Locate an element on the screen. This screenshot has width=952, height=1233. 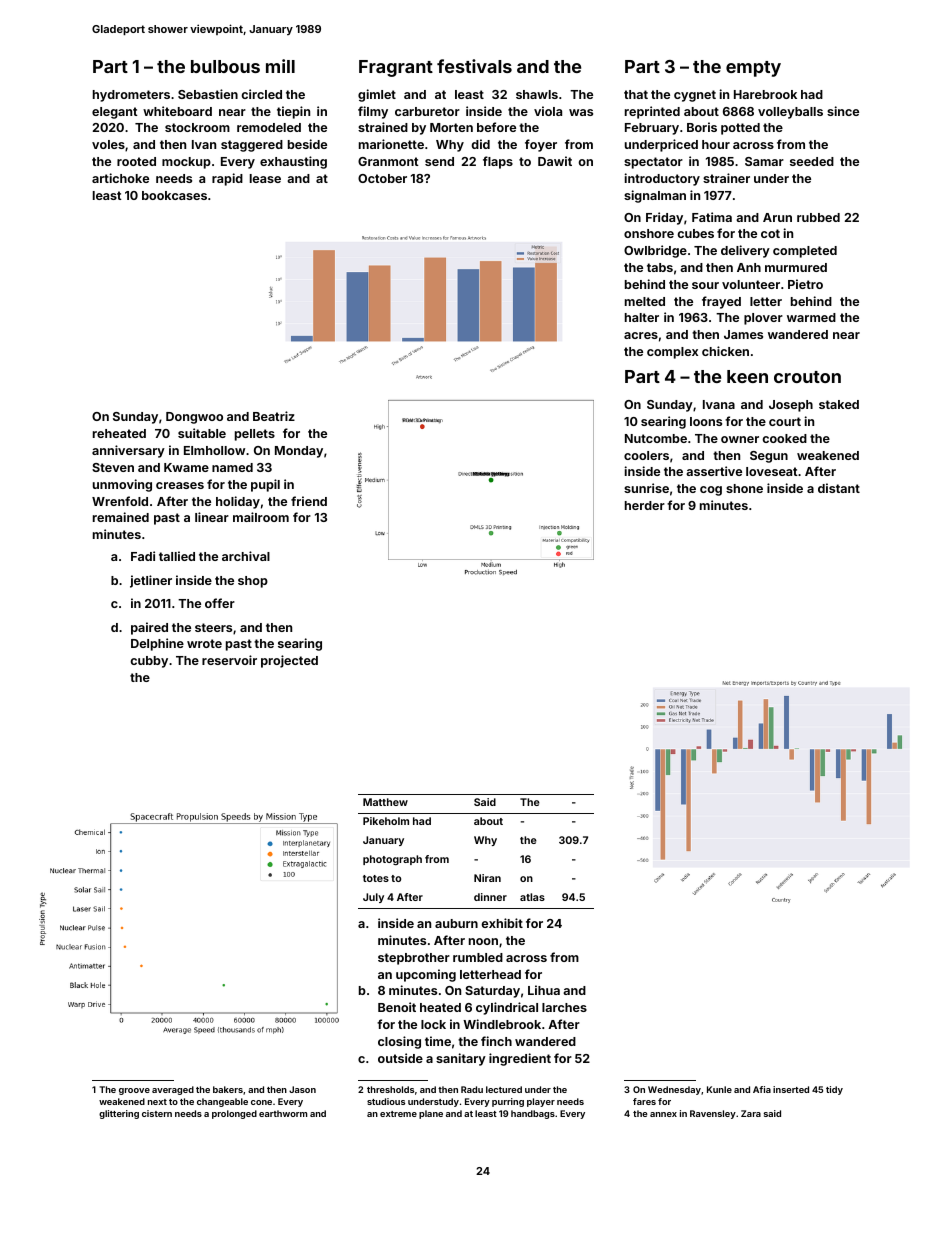
next is located at coordinates (157, 1102).
